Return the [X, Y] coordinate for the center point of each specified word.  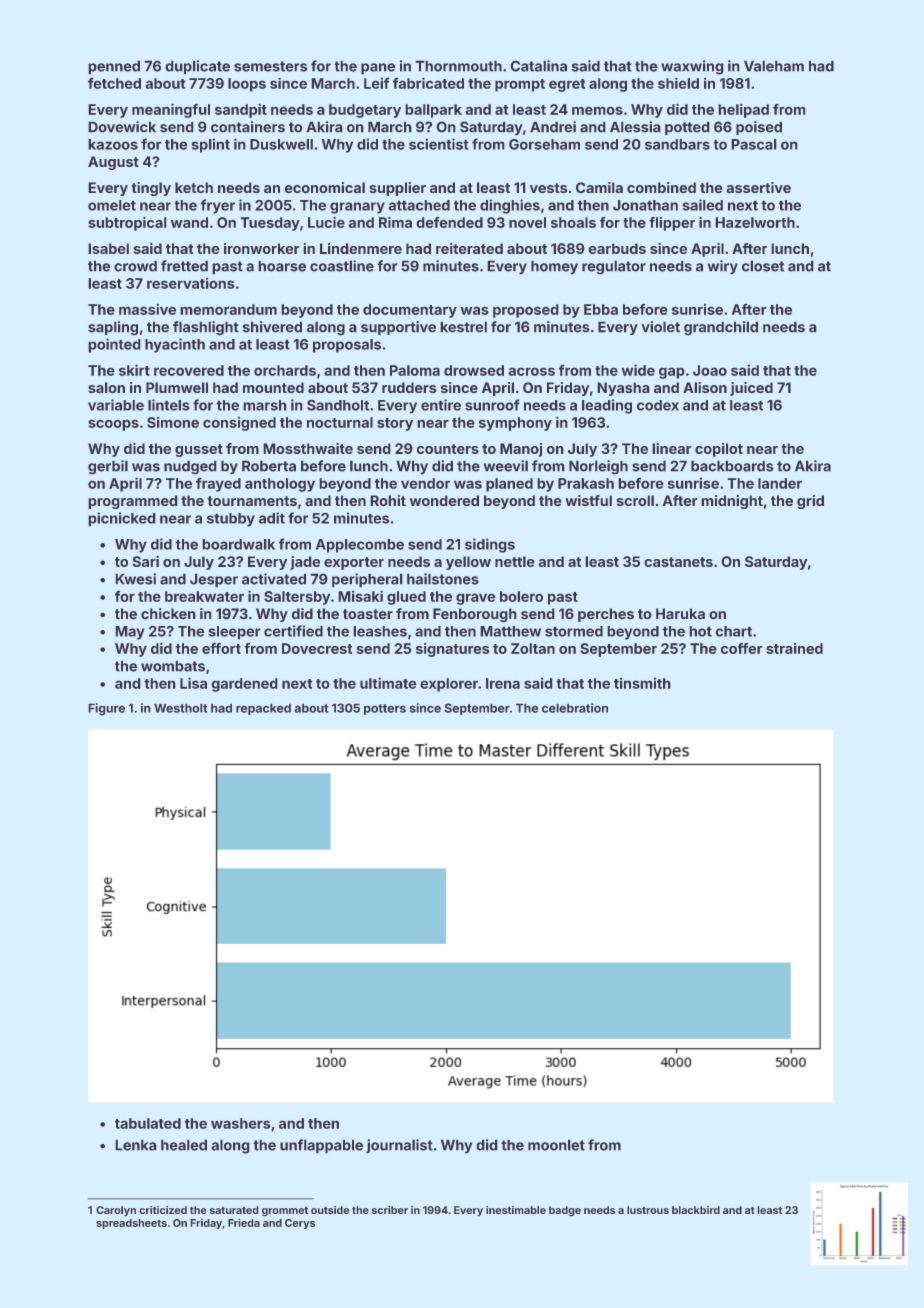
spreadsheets [131, 1224]
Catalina [538, 66]
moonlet [556, 1145]
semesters [270, 66]
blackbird [696, 1210]
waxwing [692, 67]
